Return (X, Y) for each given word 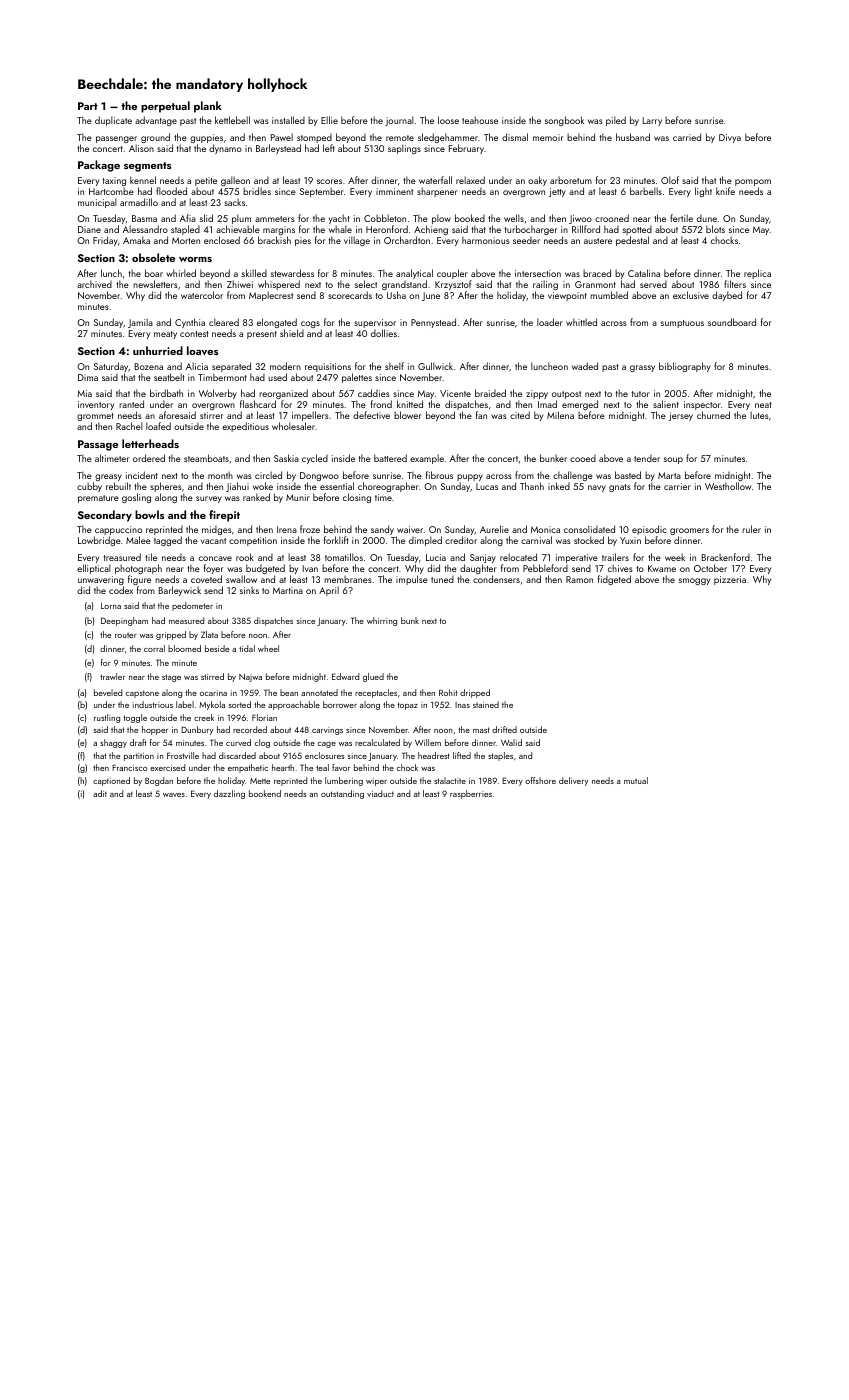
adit (100, 793)
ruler (751, 529)
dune (707, 218)
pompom (753, 182)
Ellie (329, 120)
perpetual (165, 107)
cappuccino (118, 531)
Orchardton (407, 240)
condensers (496, 579)
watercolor (202, 295)
